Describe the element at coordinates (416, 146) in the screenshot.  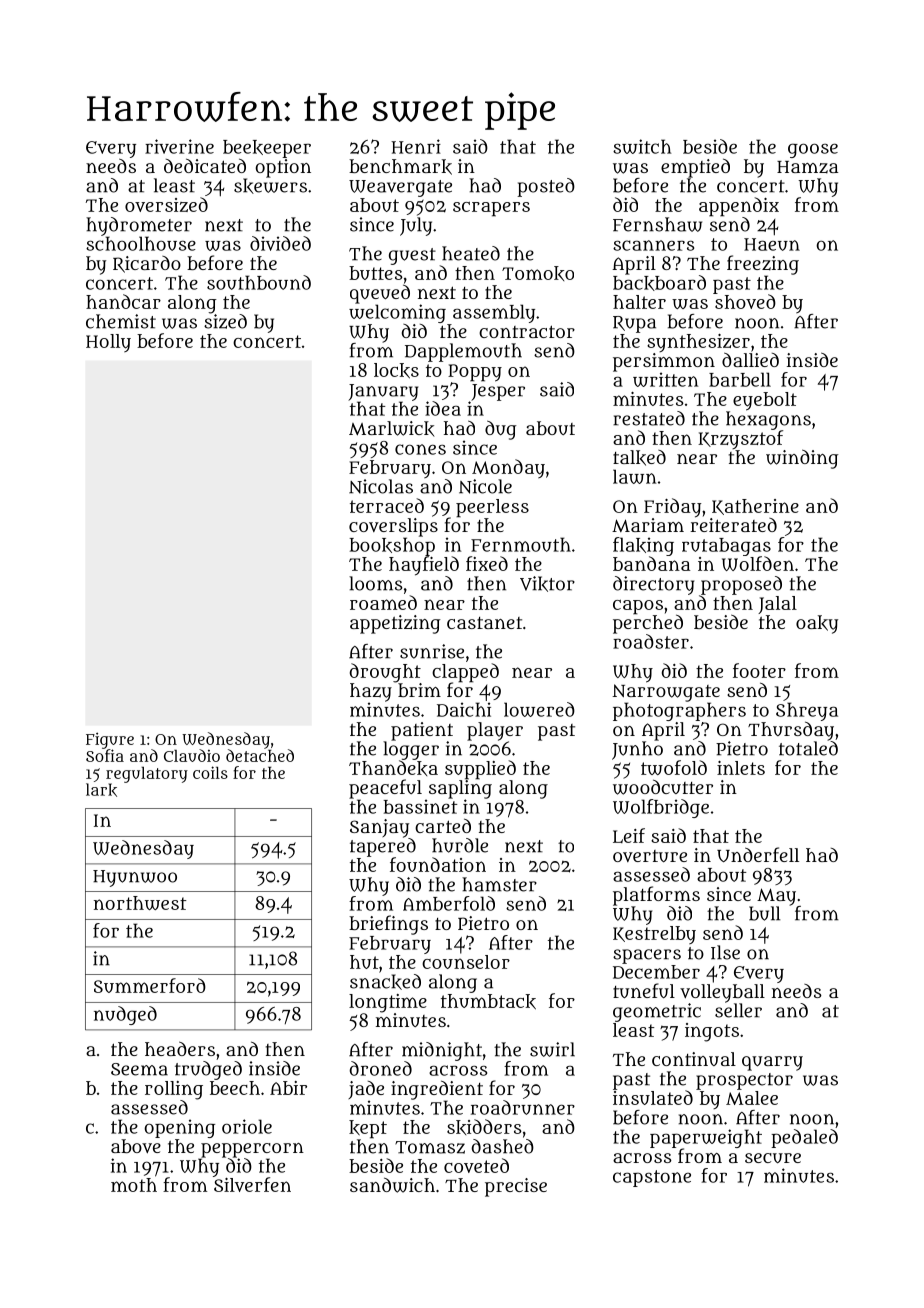
I see `Henri` at that location.
